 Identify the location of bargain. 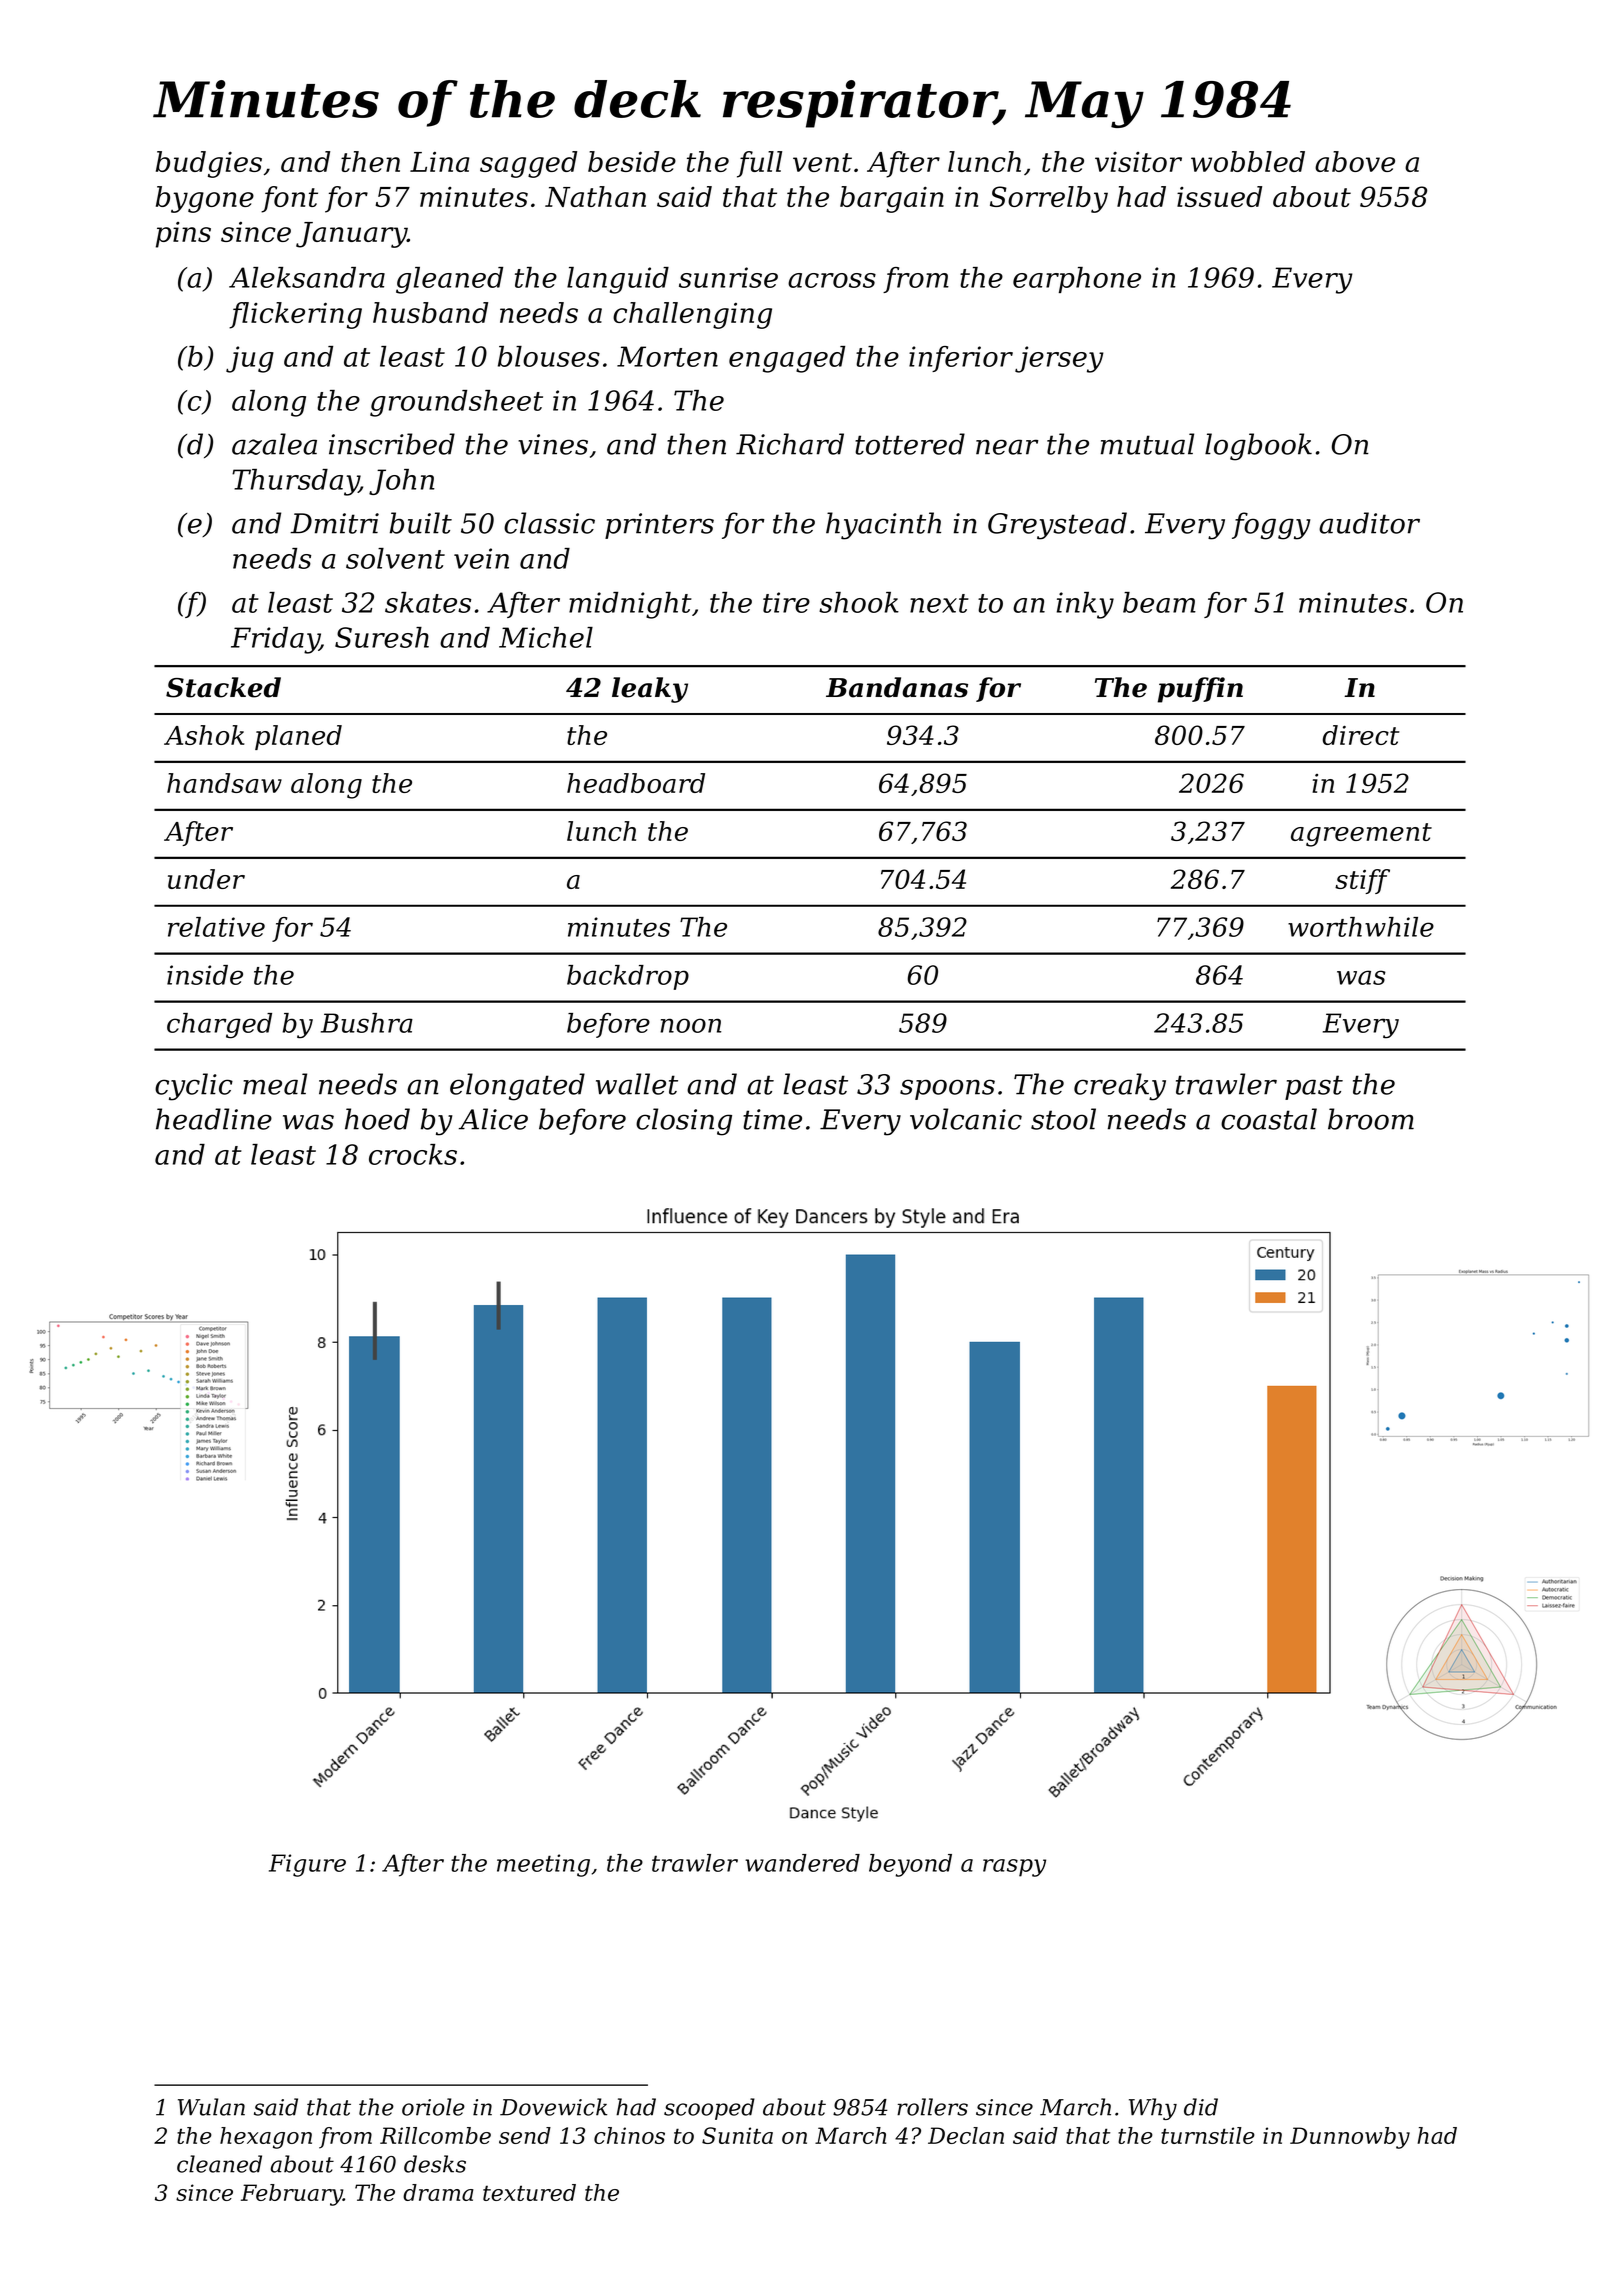
(892, 199).
